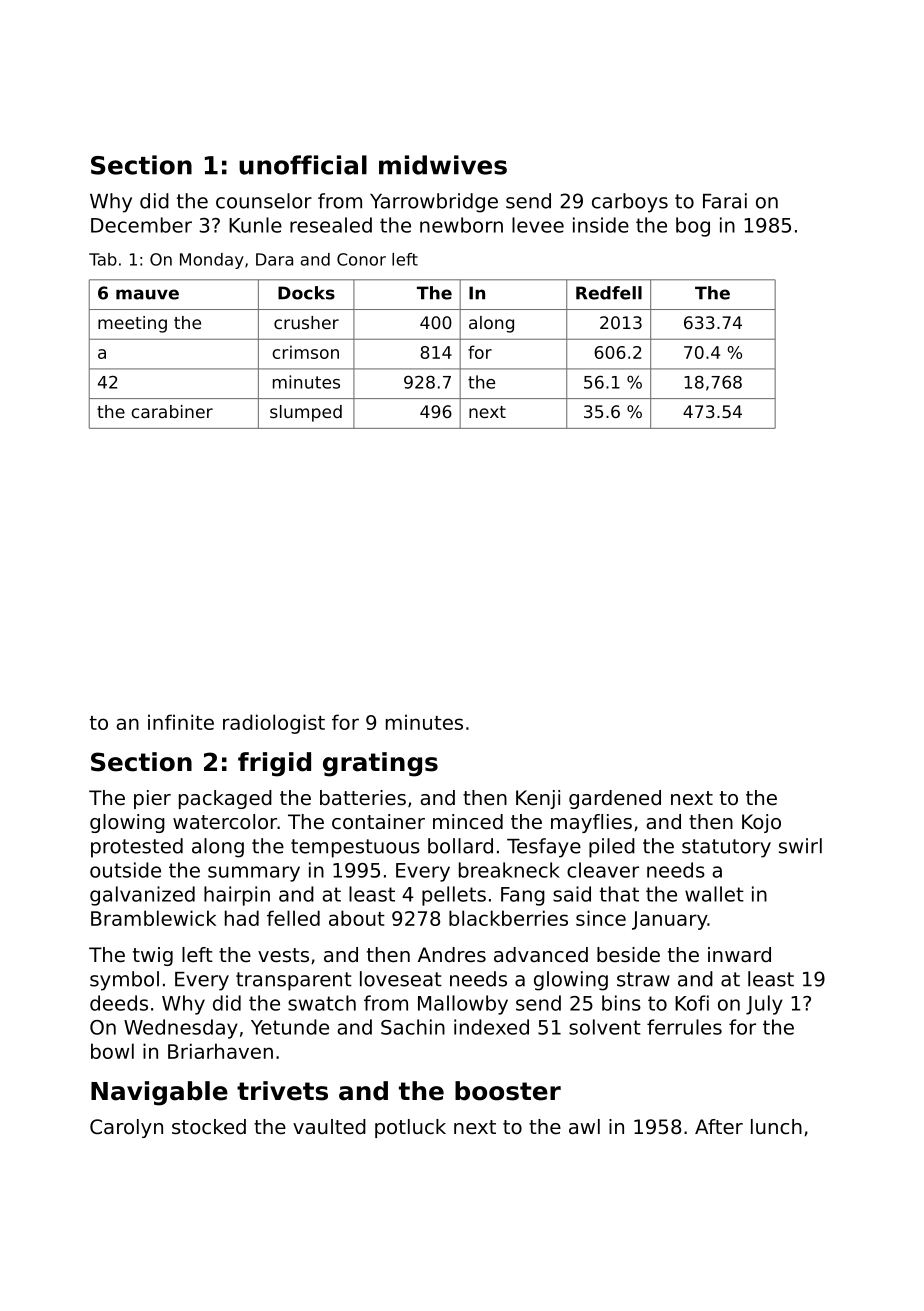  What do you see at coordinates (329, 1127) in the document?
I see `vaulted` at bounding box center [329, 1127].
